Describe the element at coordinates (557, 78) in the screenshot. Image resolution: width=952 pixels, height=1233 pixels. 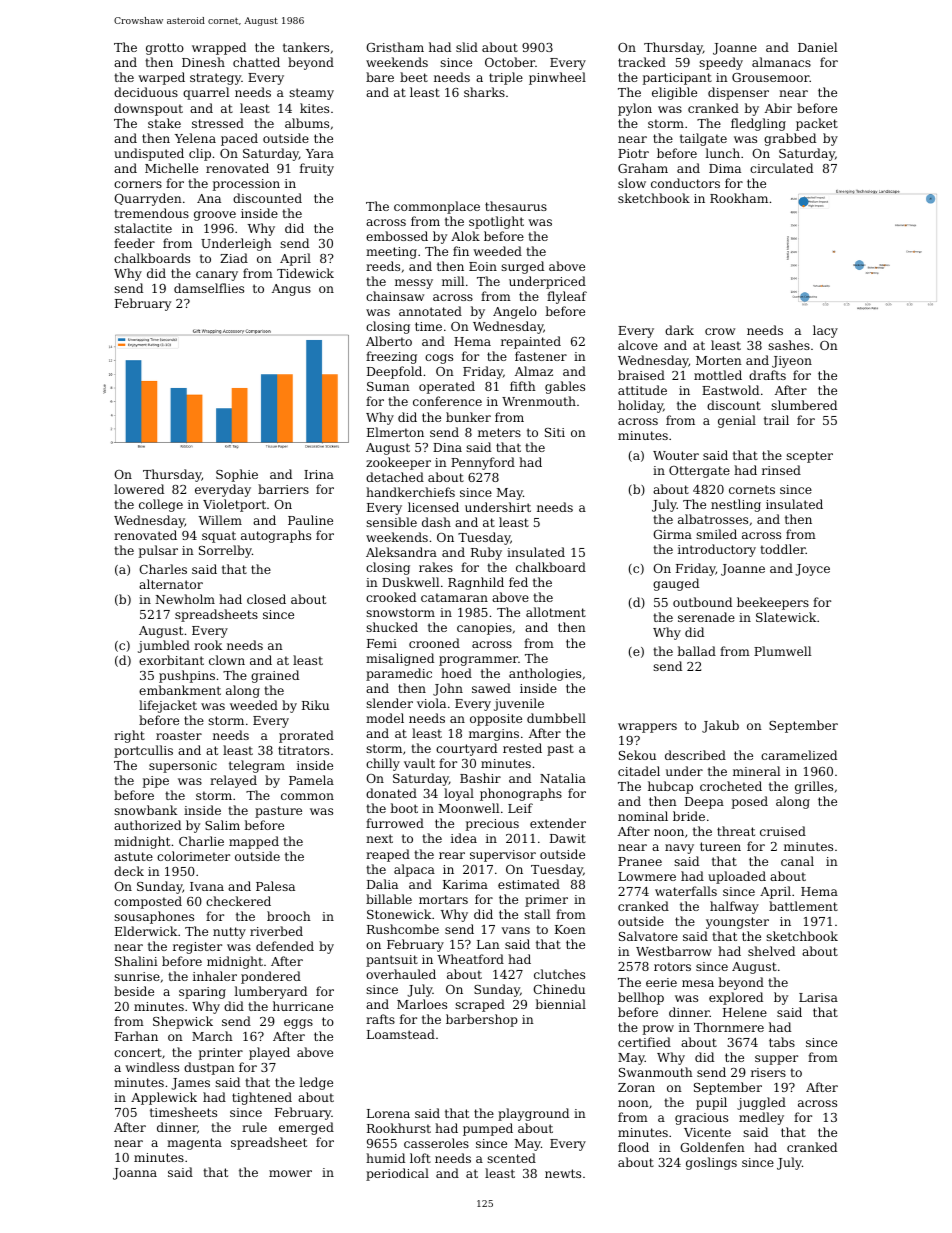
I see `pinwheel` at that location.
